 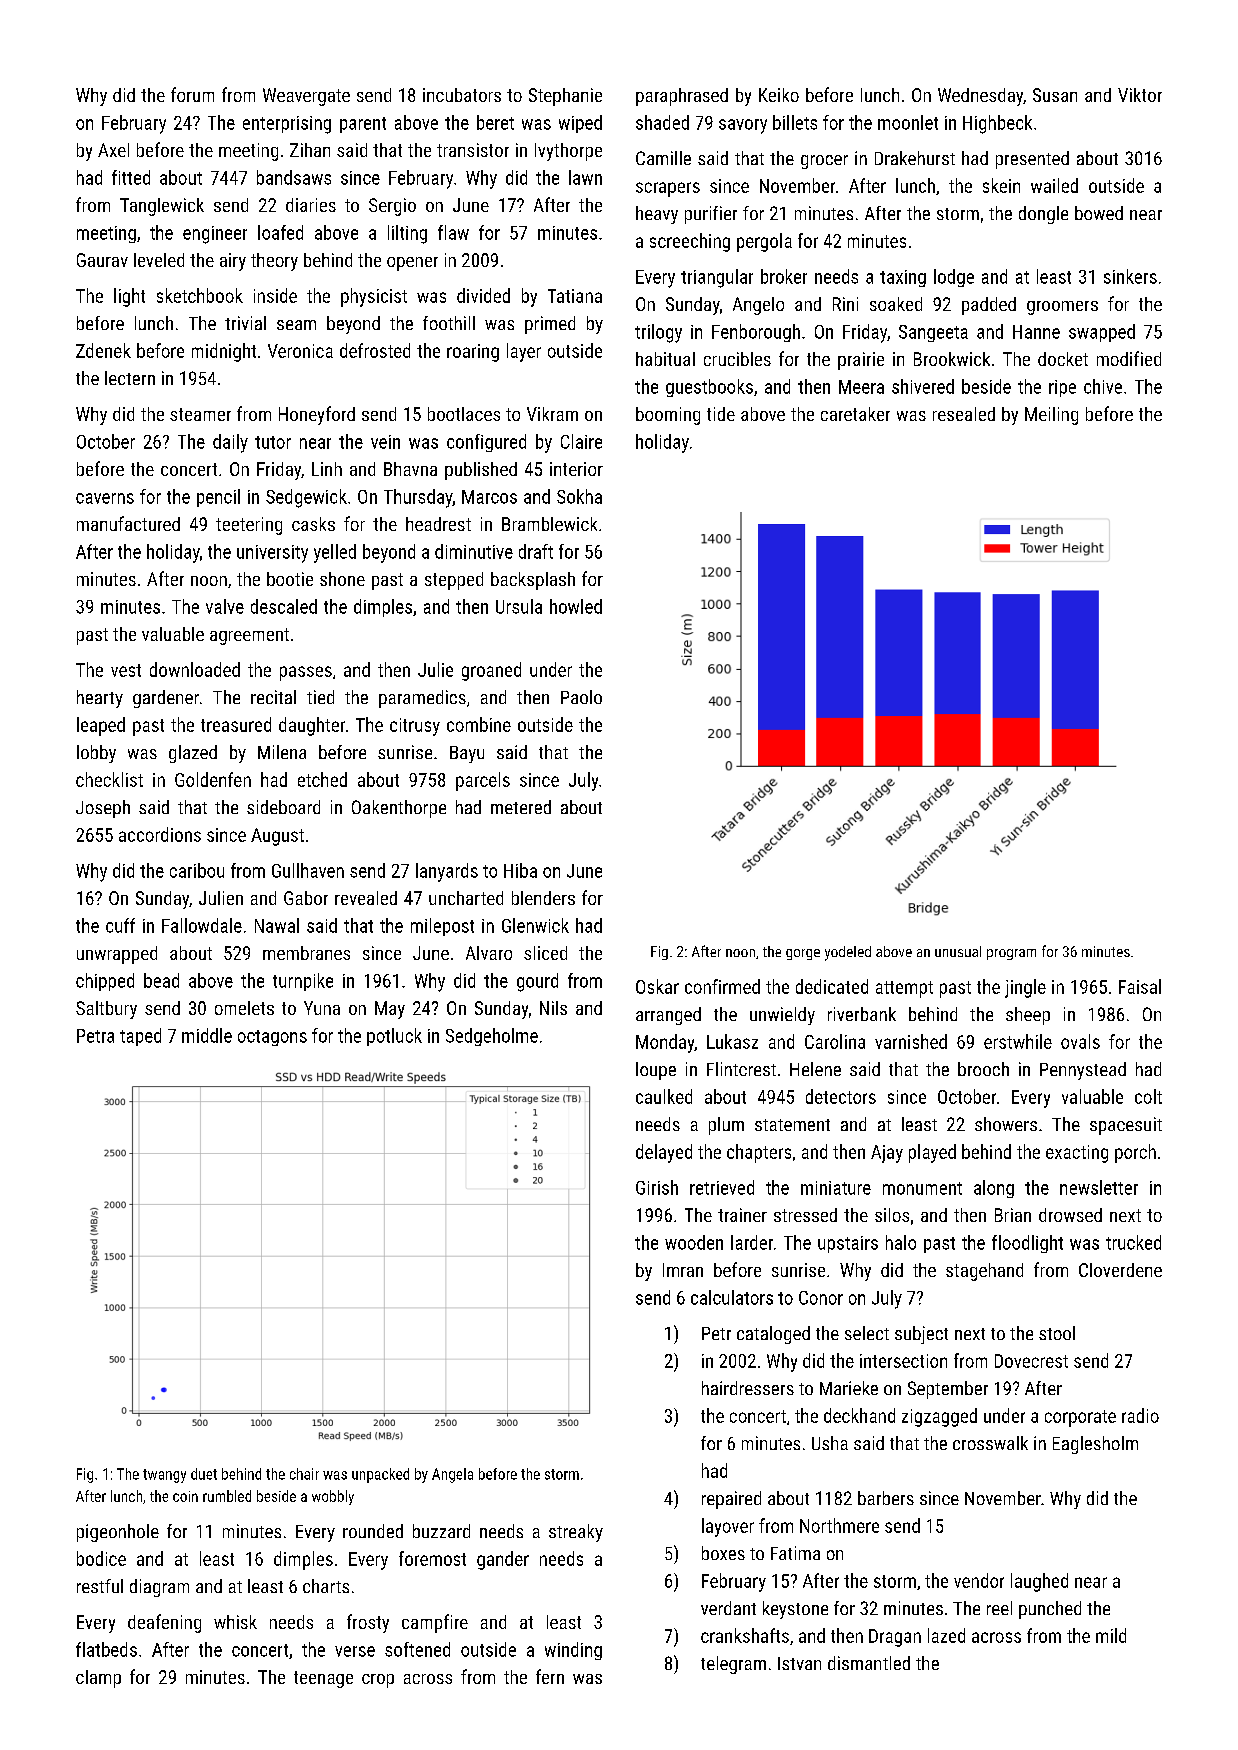 What do you see at coordinates (98, 1679) in the page?
I see `clamp` at bounding box center [98, 1679].
